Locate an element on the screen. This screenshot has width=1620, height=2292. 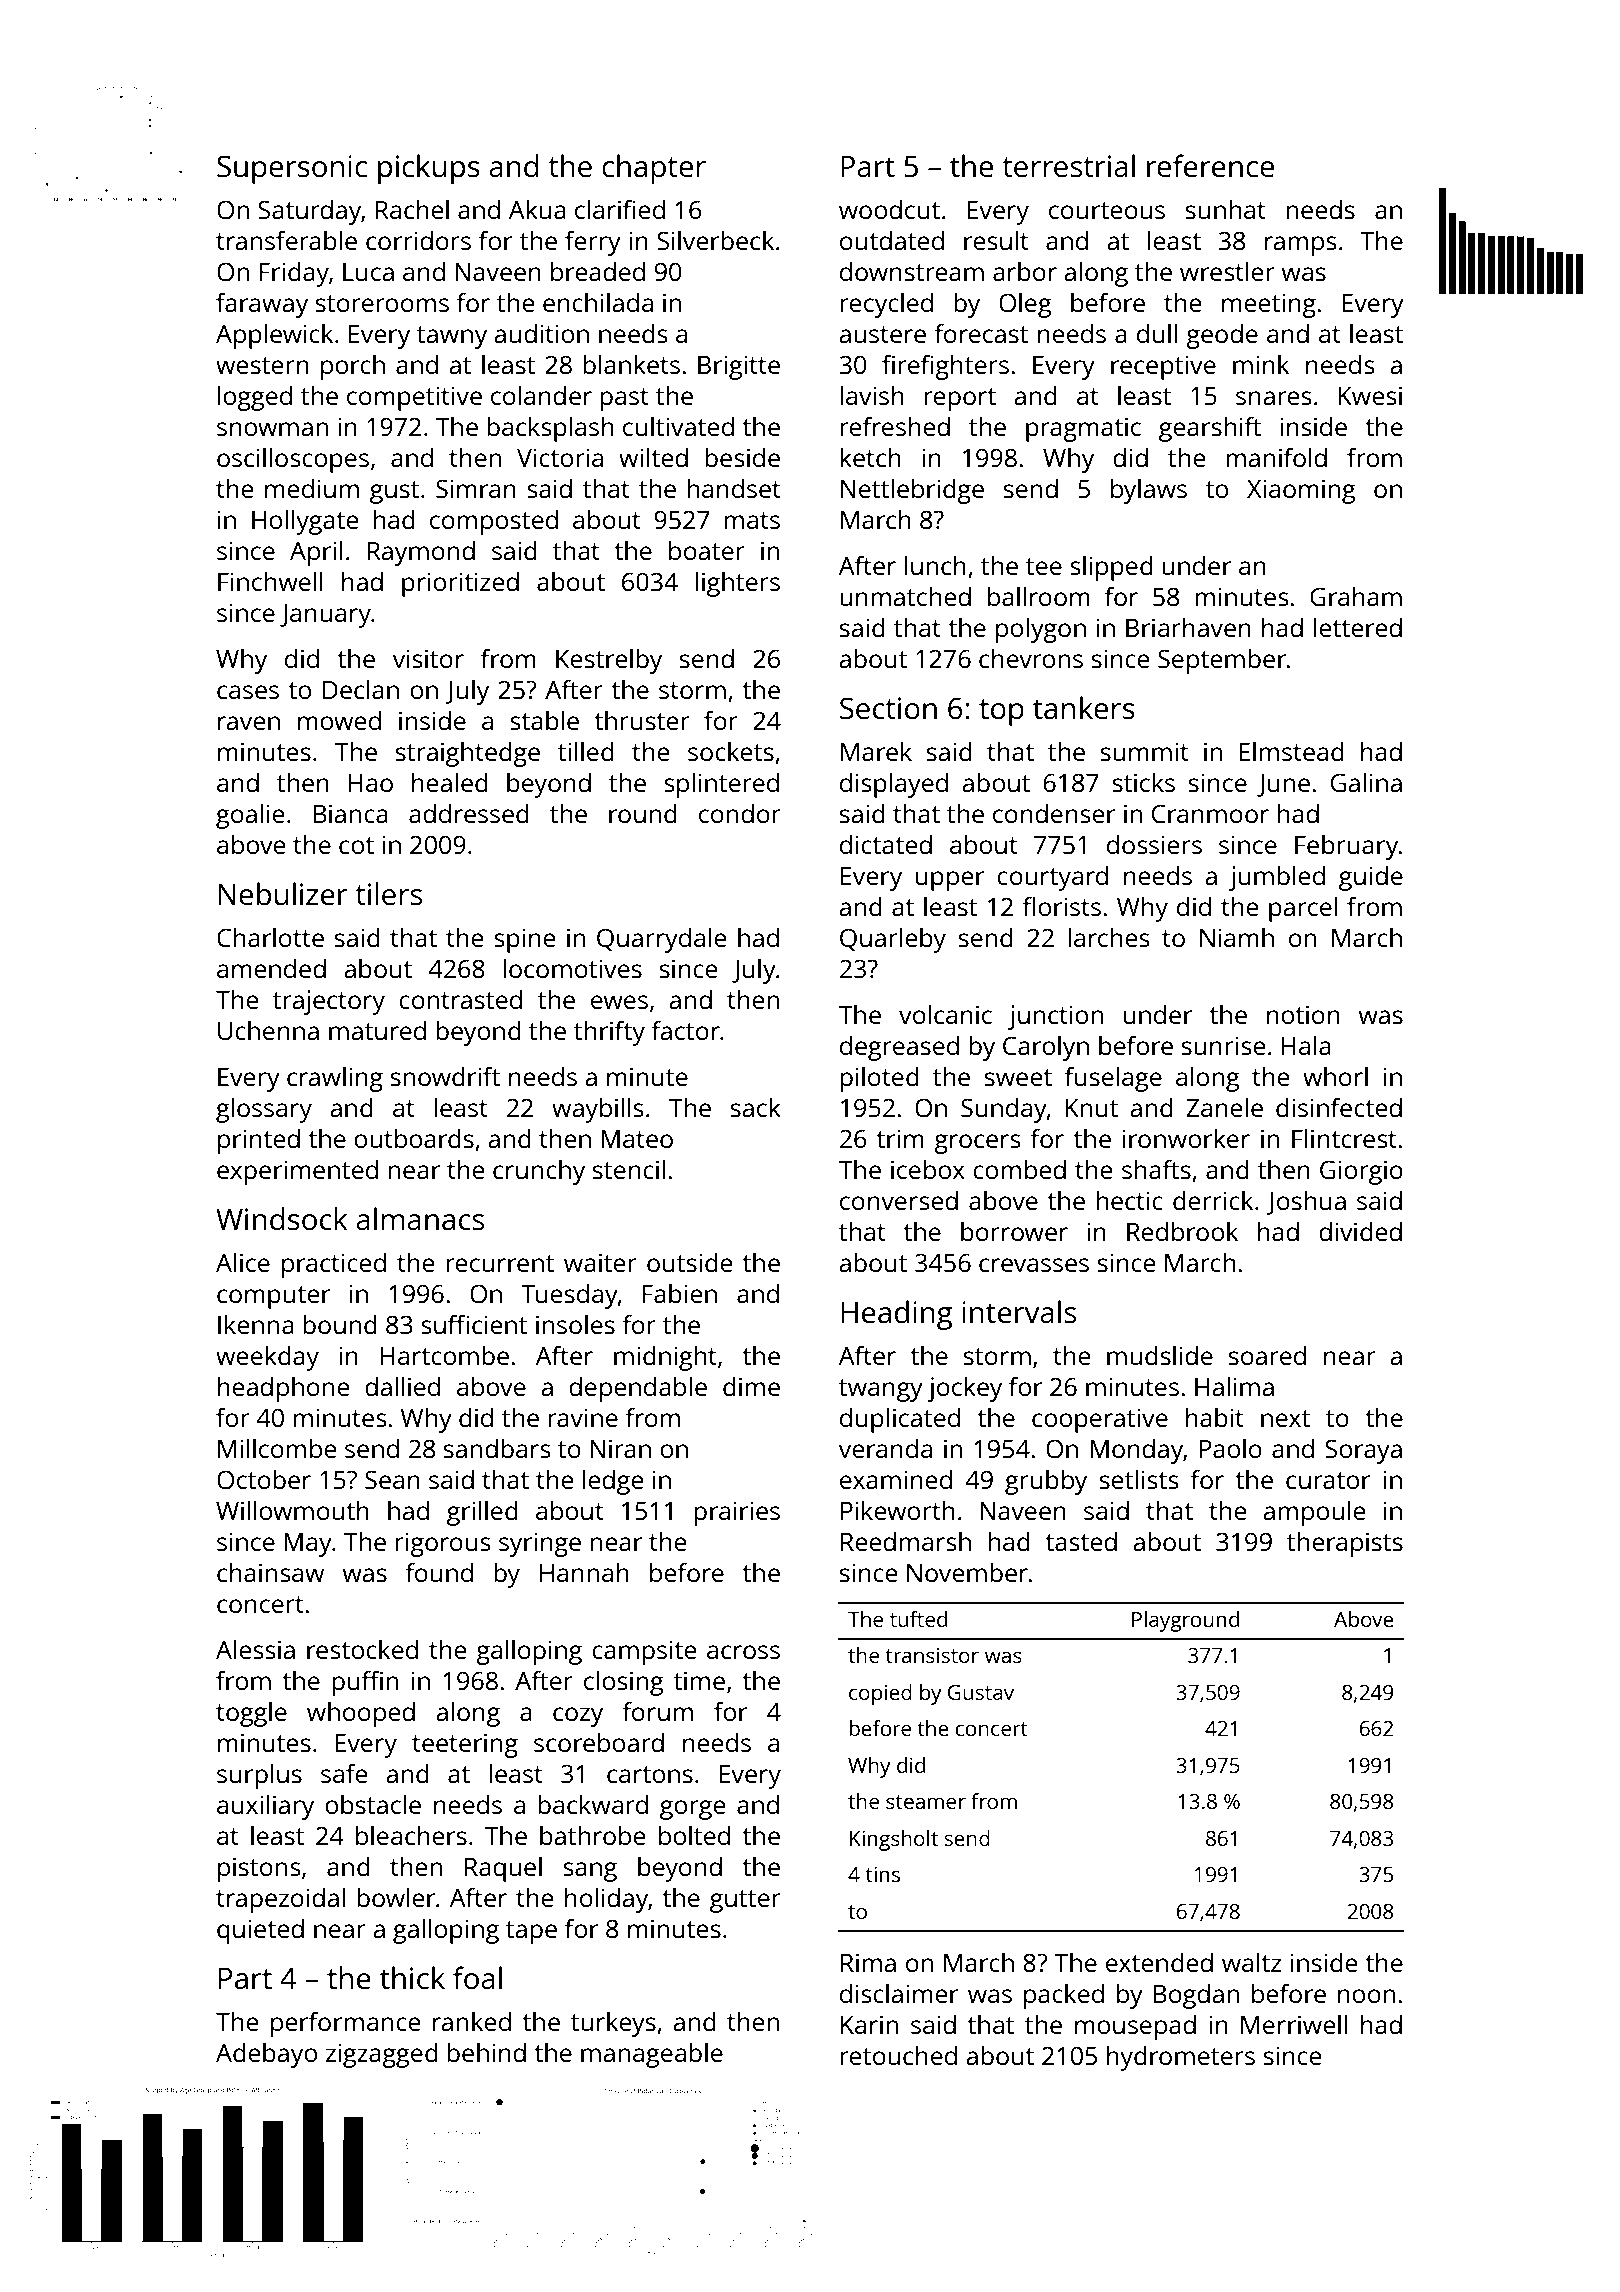
Supersonic is located at coordinates (292, 169).
